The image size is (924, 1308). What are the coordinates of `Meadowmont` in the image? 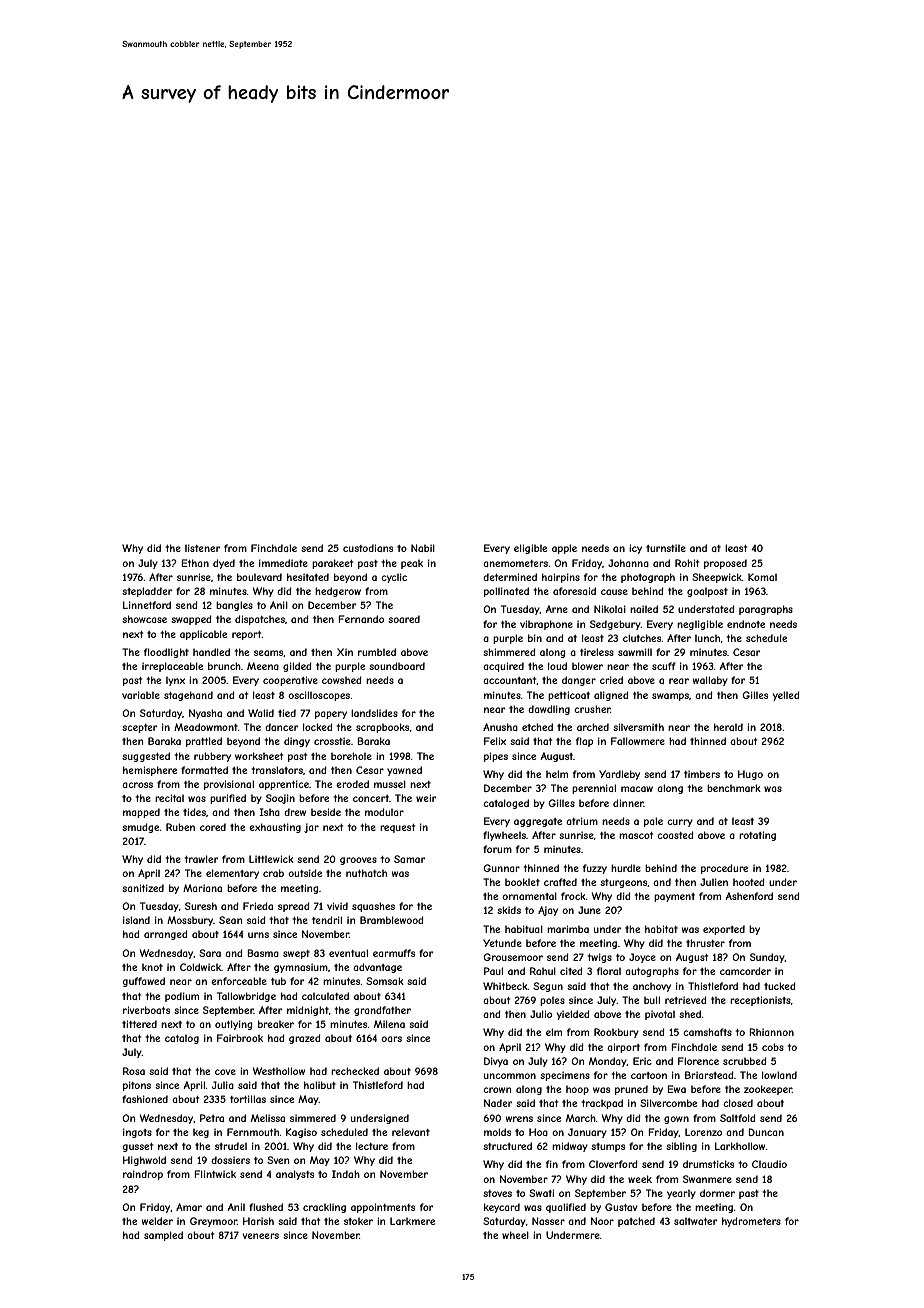 It's located at (206, 727).
